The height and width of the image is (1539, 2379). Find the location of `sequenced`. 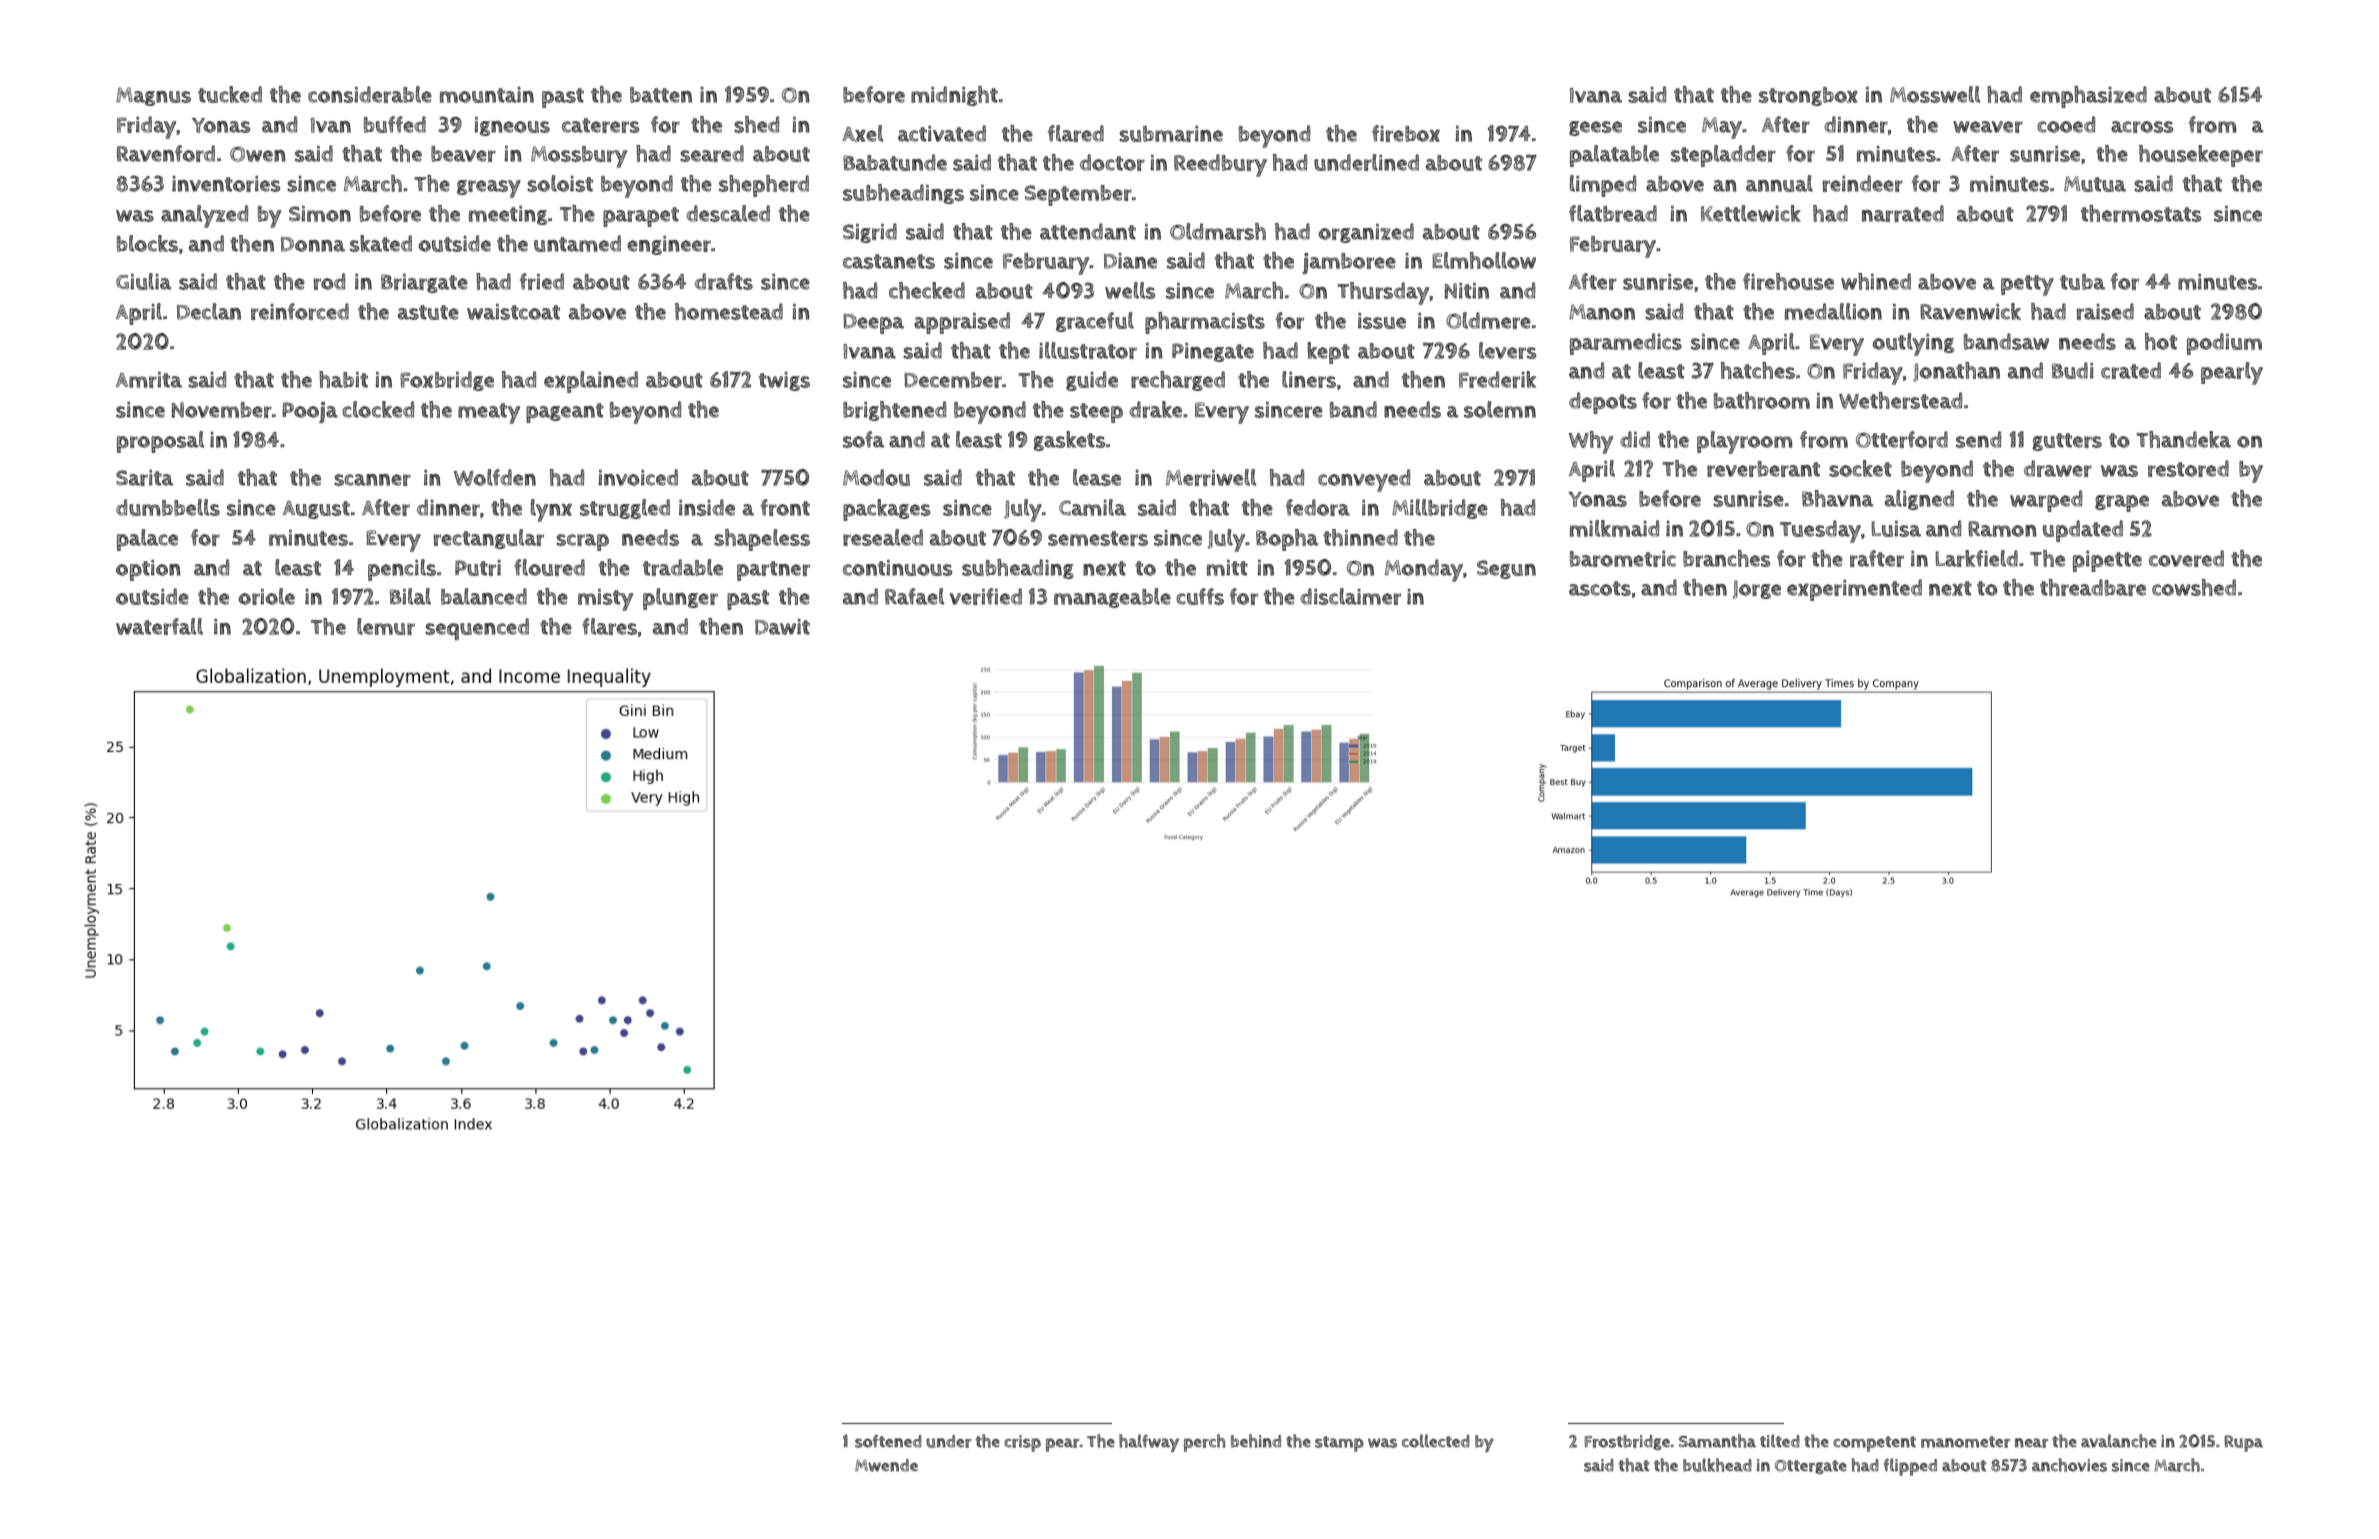

sequenced is located at coordinates (477, 629).
